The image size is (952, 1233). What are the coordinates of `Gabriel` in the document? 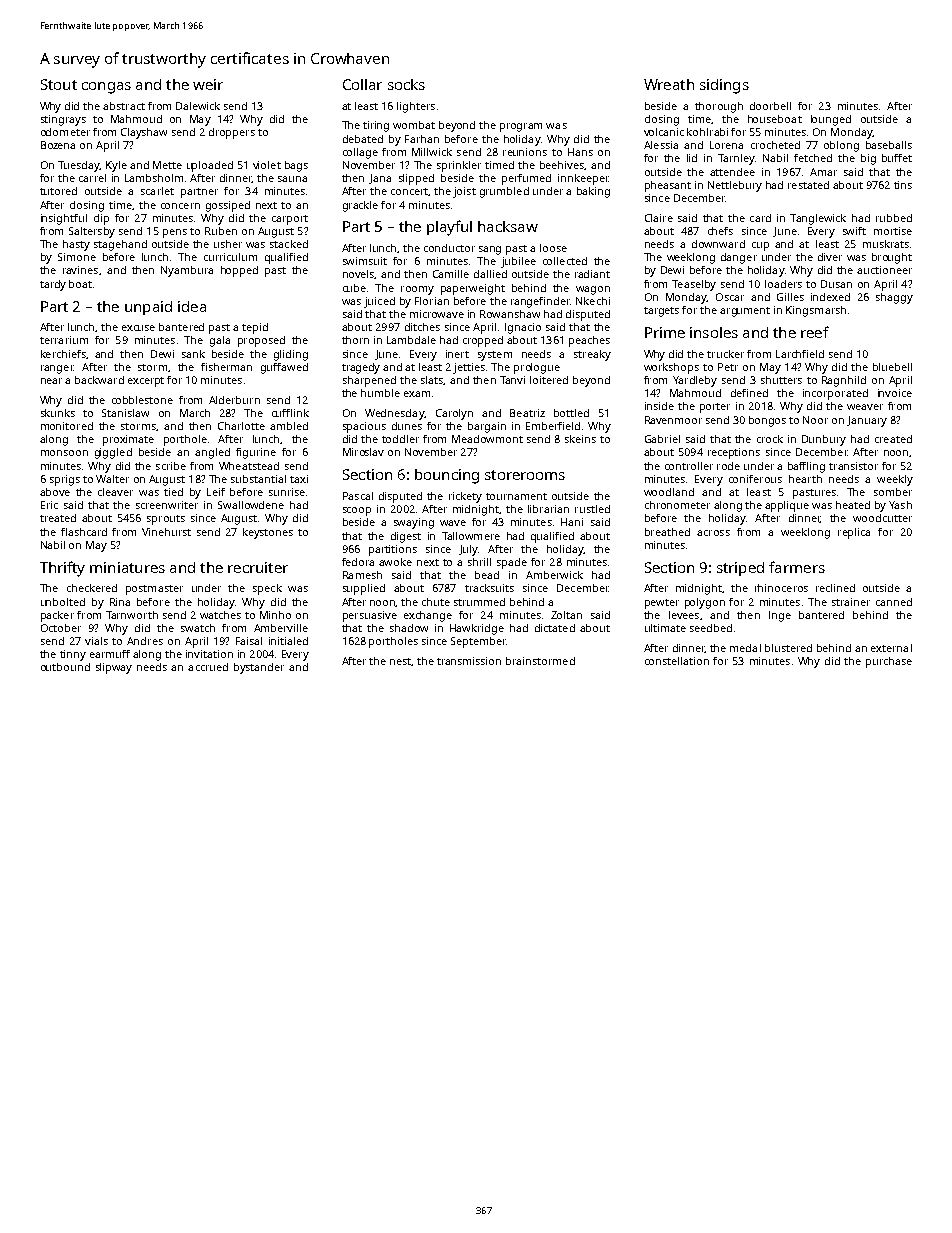 It's located at (662, 439).
